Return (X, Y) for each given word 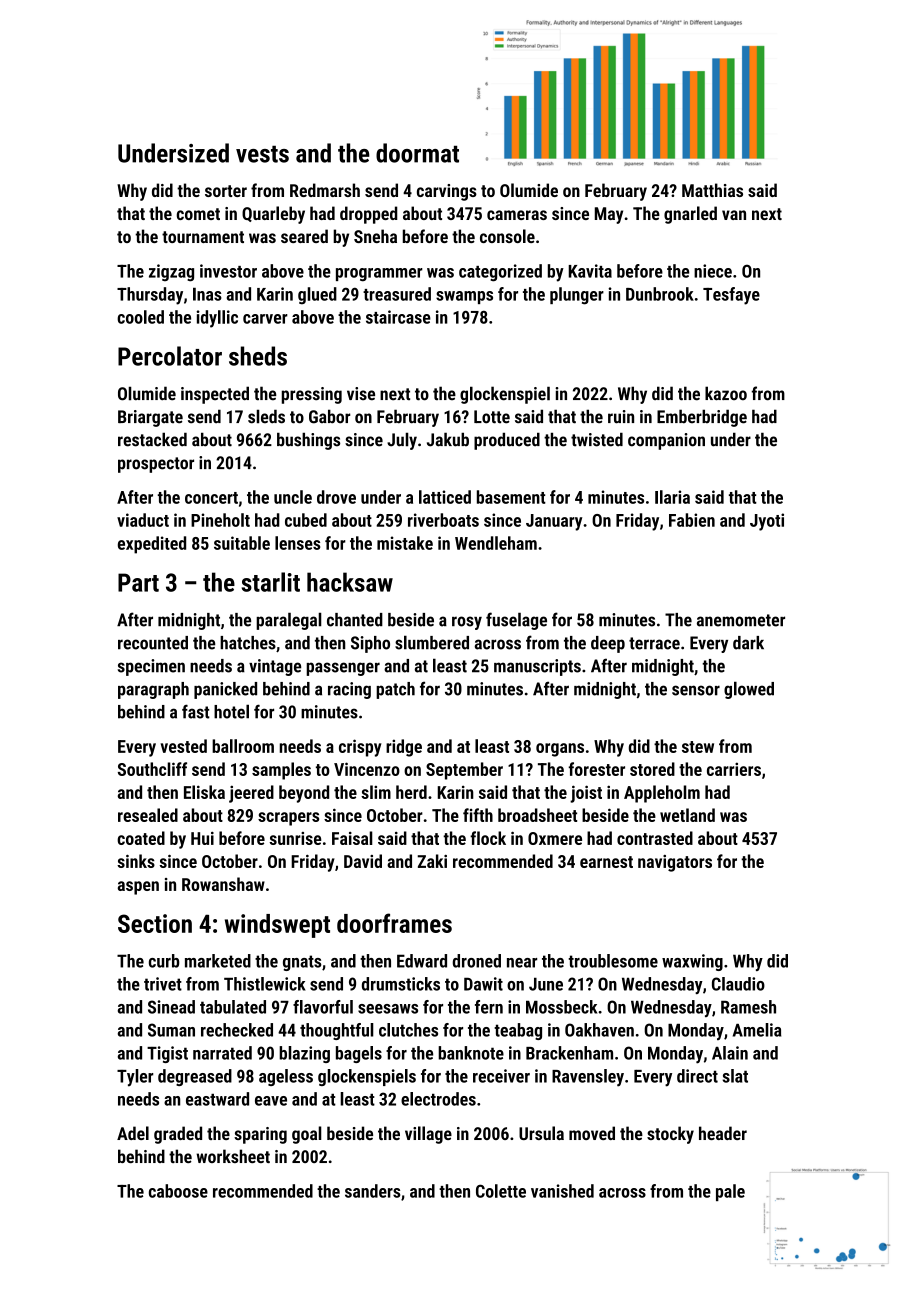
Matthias (712, 190)
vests (262, 154)
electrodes (438, 1099)
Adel (133, 1133)
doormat (417, 153)
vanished (562, 1191)
